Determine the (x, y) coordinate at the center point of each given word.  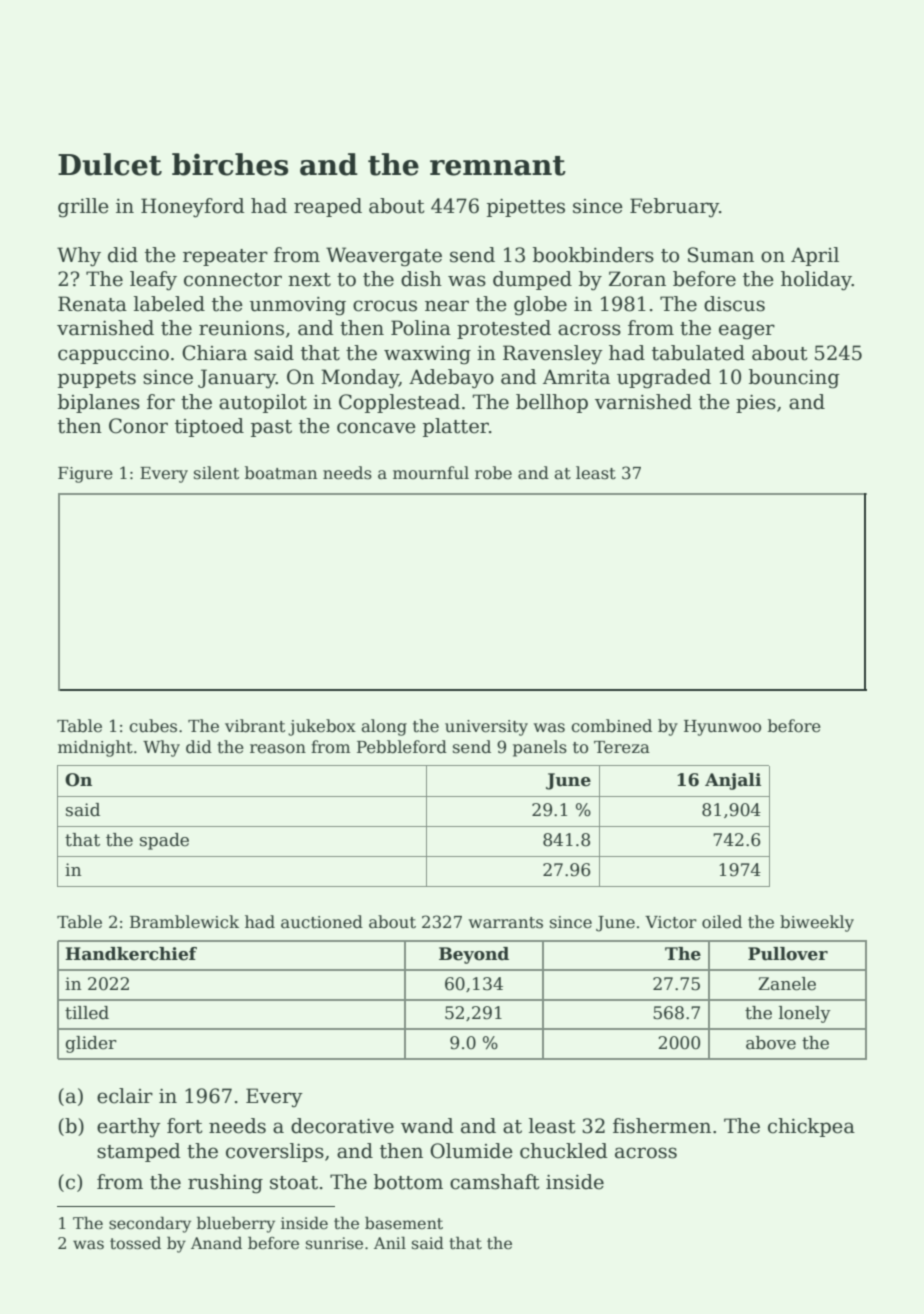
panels (540, 748)
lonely (805, 1014)
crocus (385, 306)
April (815, 256)
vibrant (255, 726)
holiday (816, 281)
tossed (135, 1243)
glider (91, 1044)
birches (230, 164)
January (237, 379)
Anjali (733, 781)
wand (427, 1126)
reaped (328, 207)
